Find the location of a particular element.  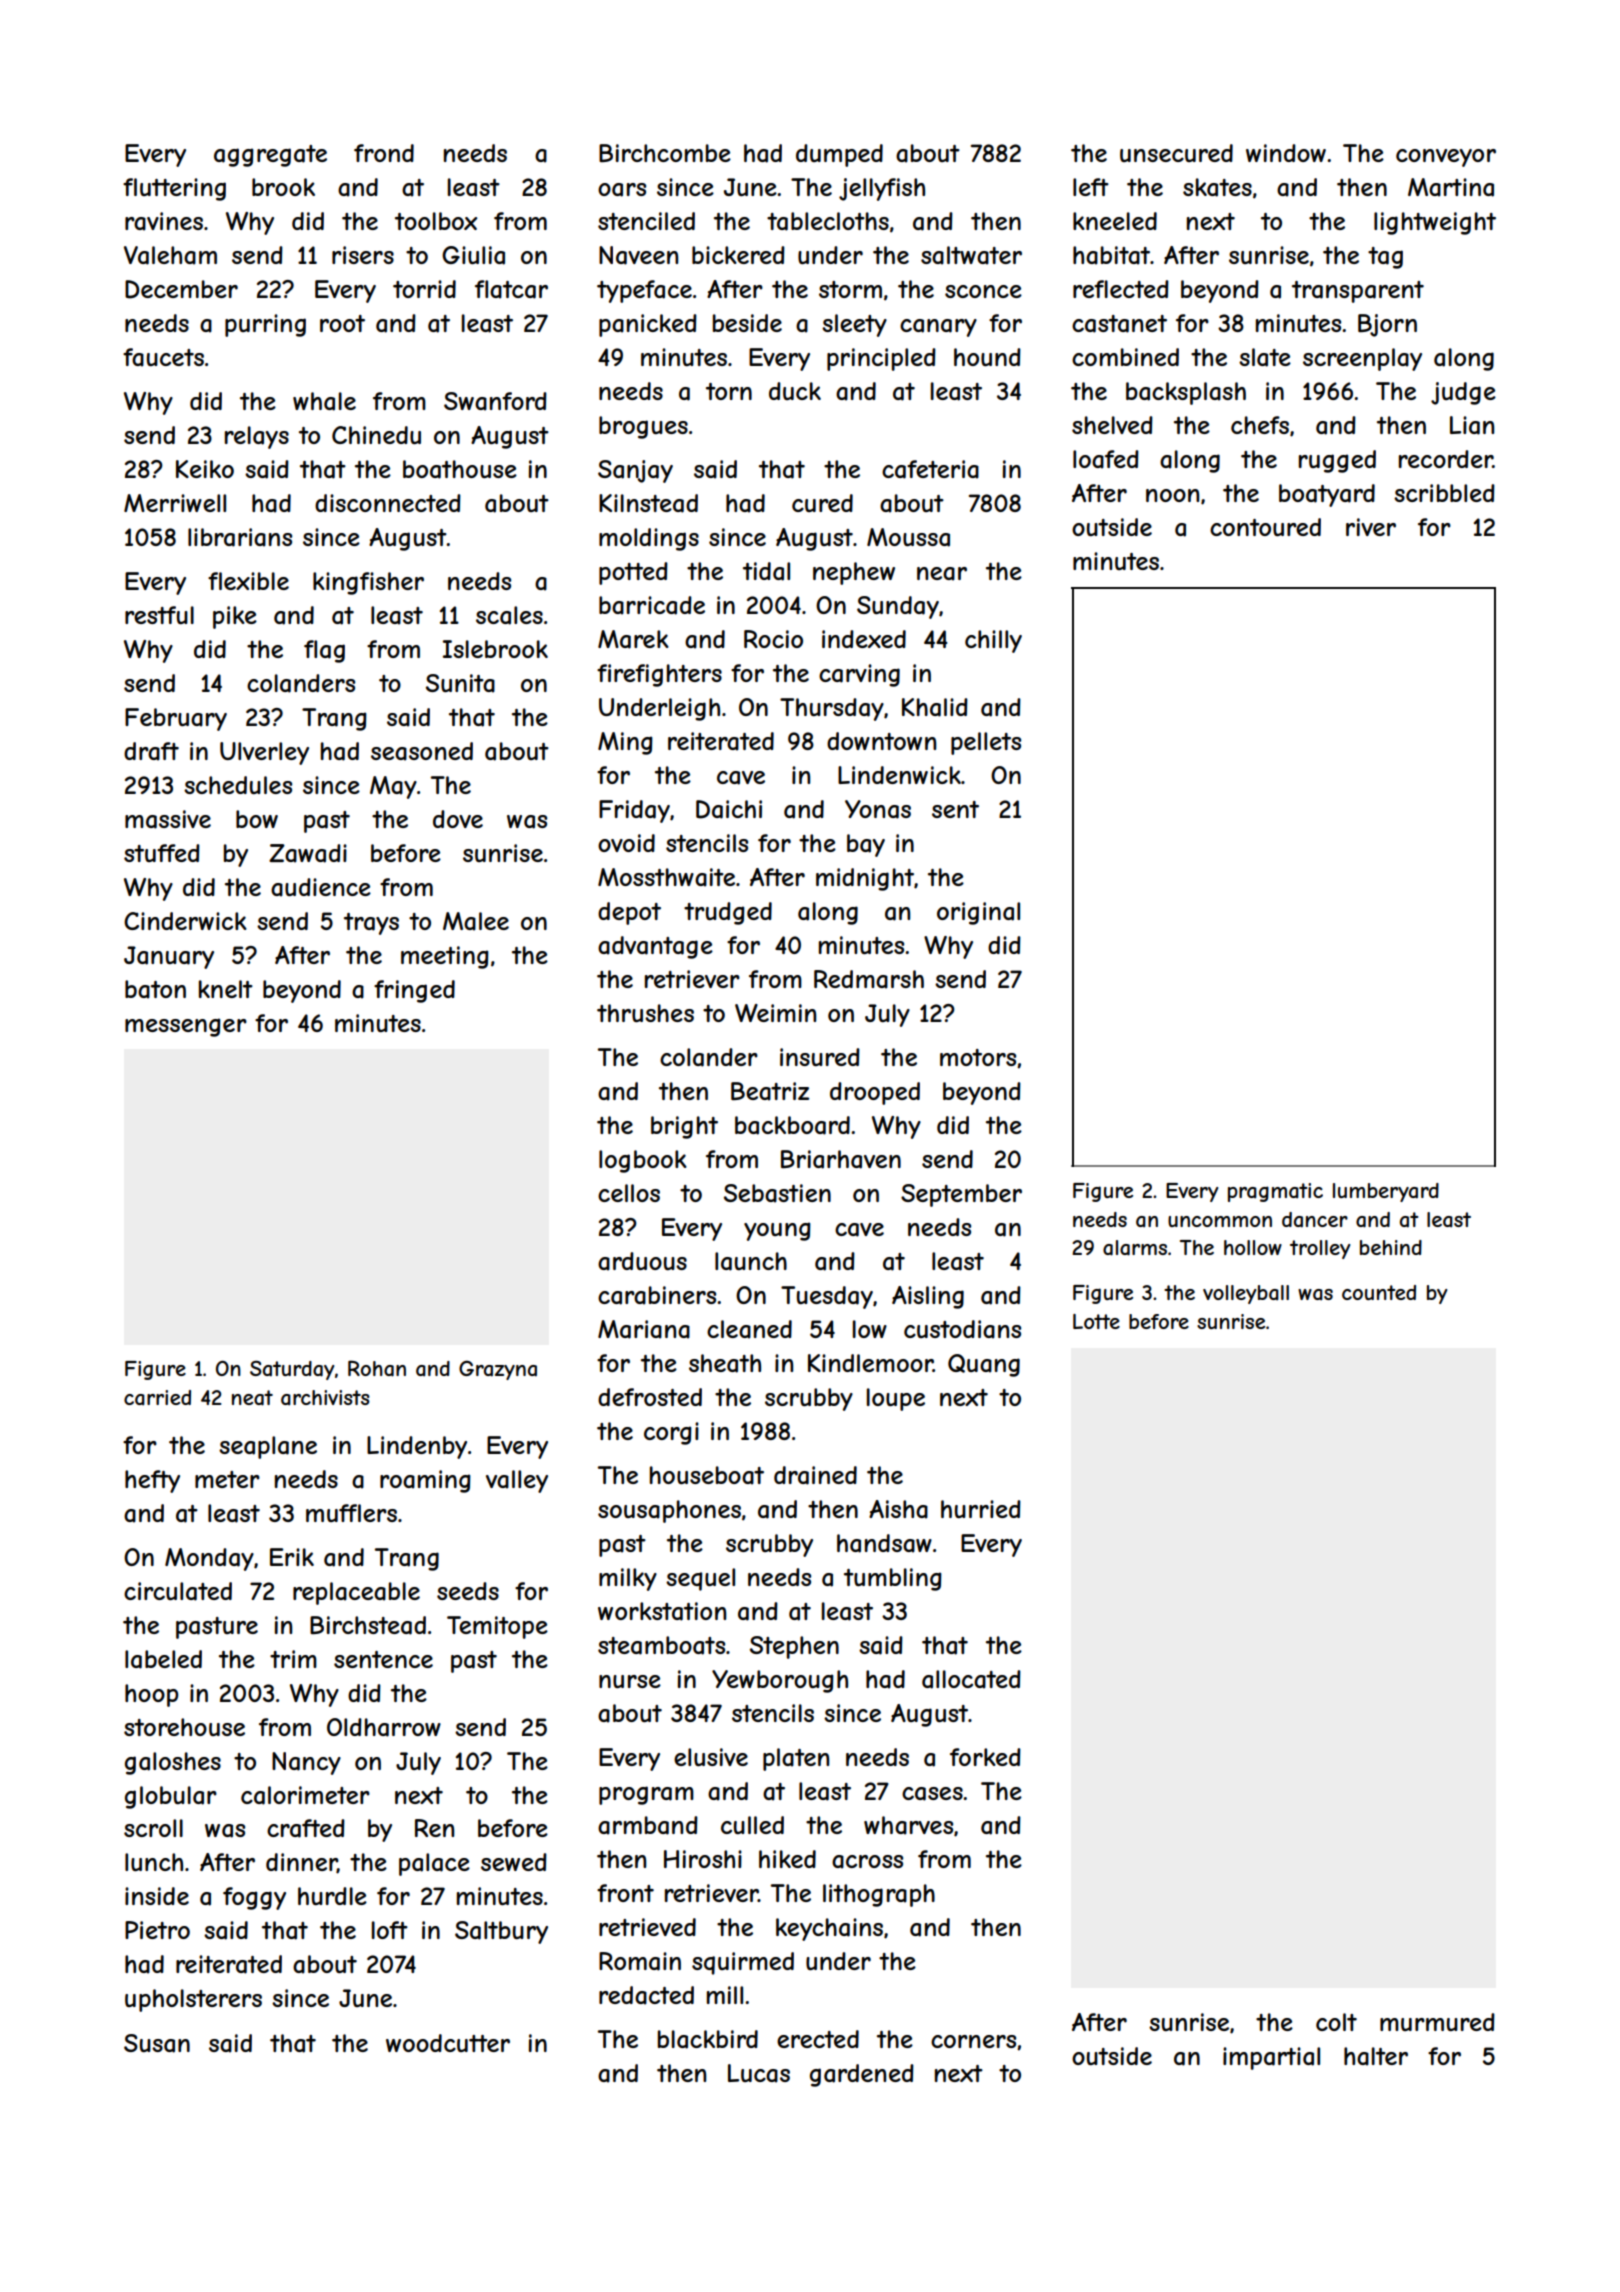

volleyball is located at coordinates (1246, 1294).
